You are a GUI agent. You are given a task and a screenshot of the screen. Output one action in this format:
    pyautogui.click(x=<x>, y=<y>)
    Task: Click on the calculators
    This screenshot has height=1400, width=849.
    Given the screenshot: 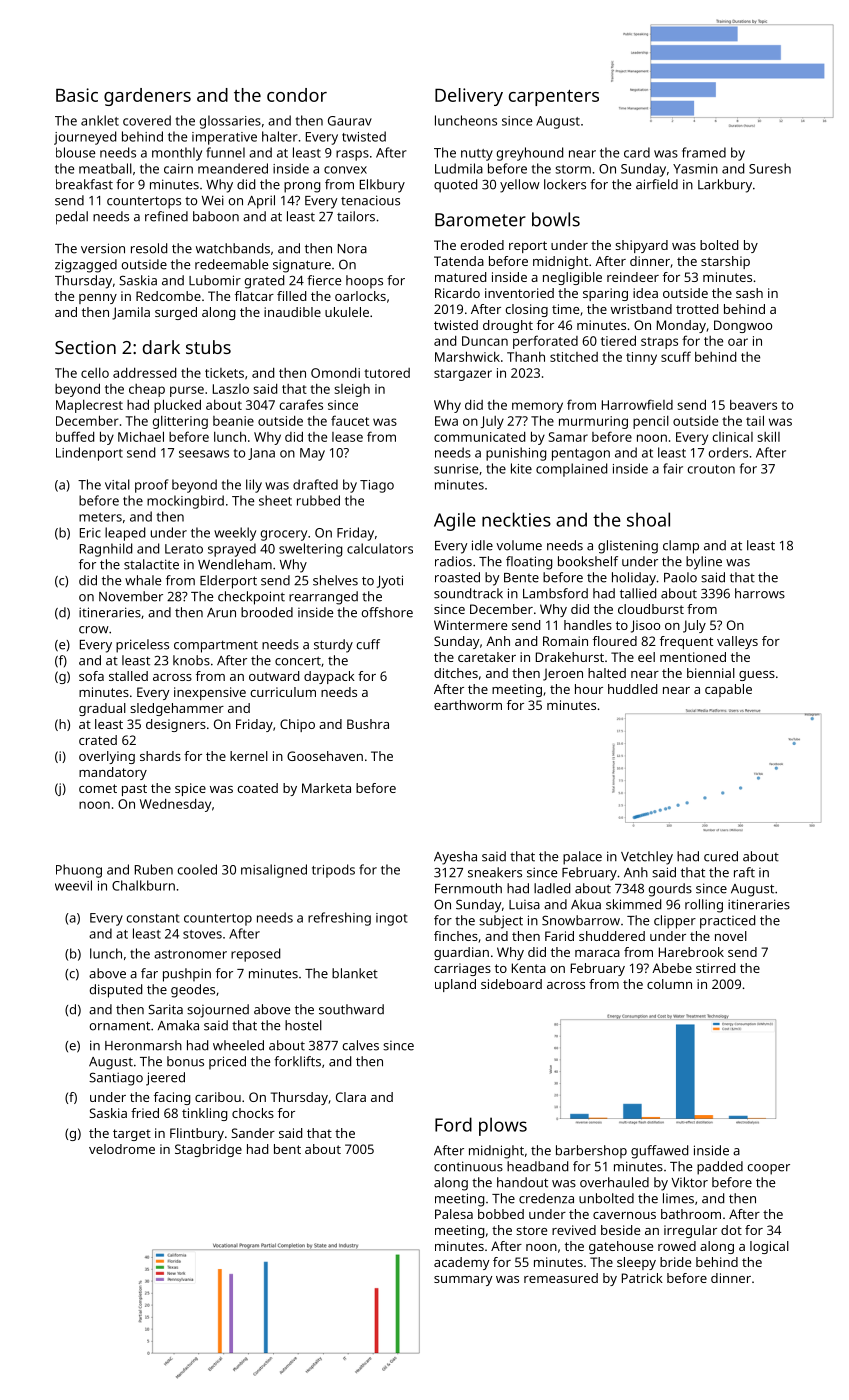 What is the action you would take?
    pyautogui.click(x=380, y=548)
